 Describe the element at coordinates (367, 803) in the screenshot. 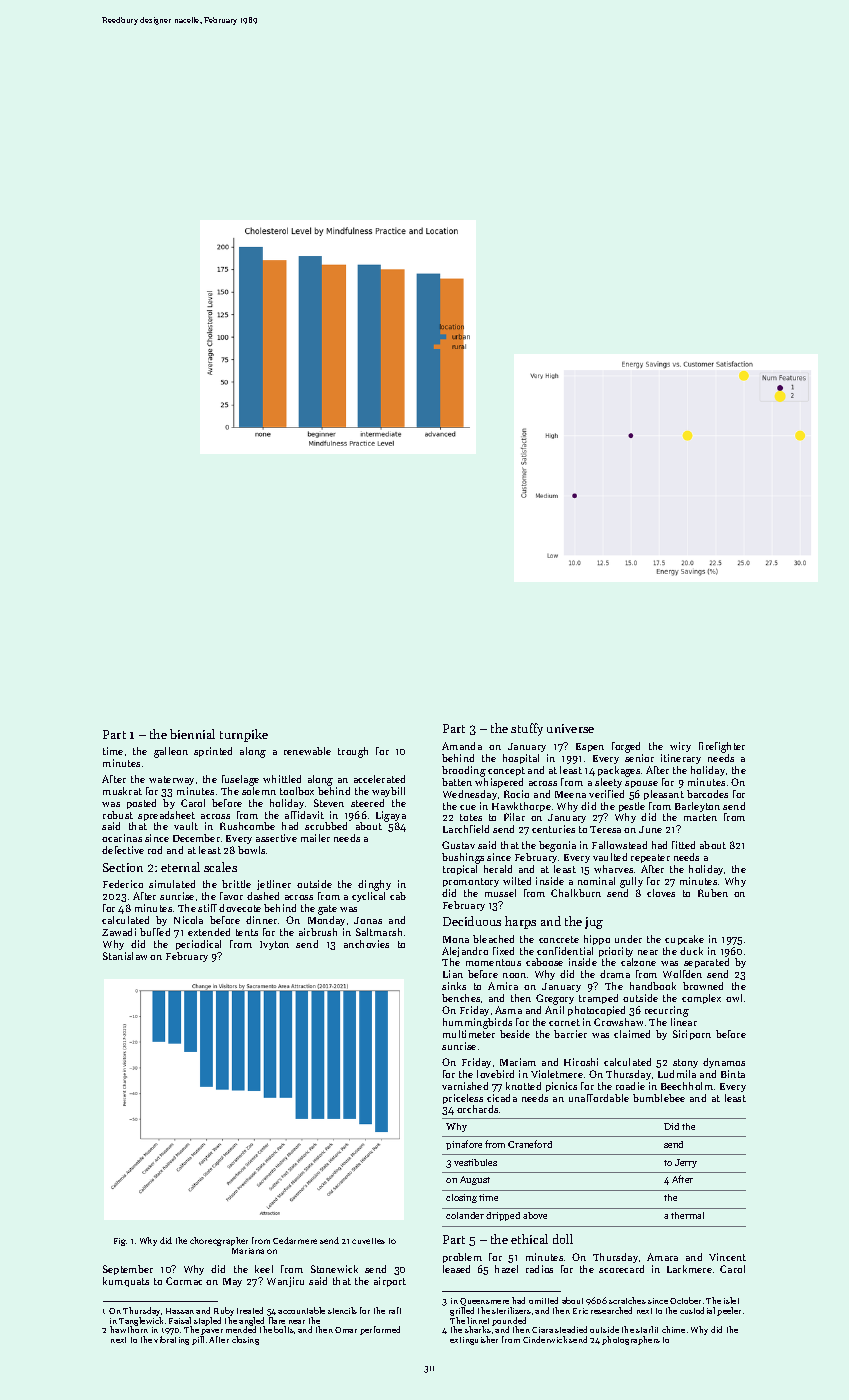

I see `steered` at that location.
